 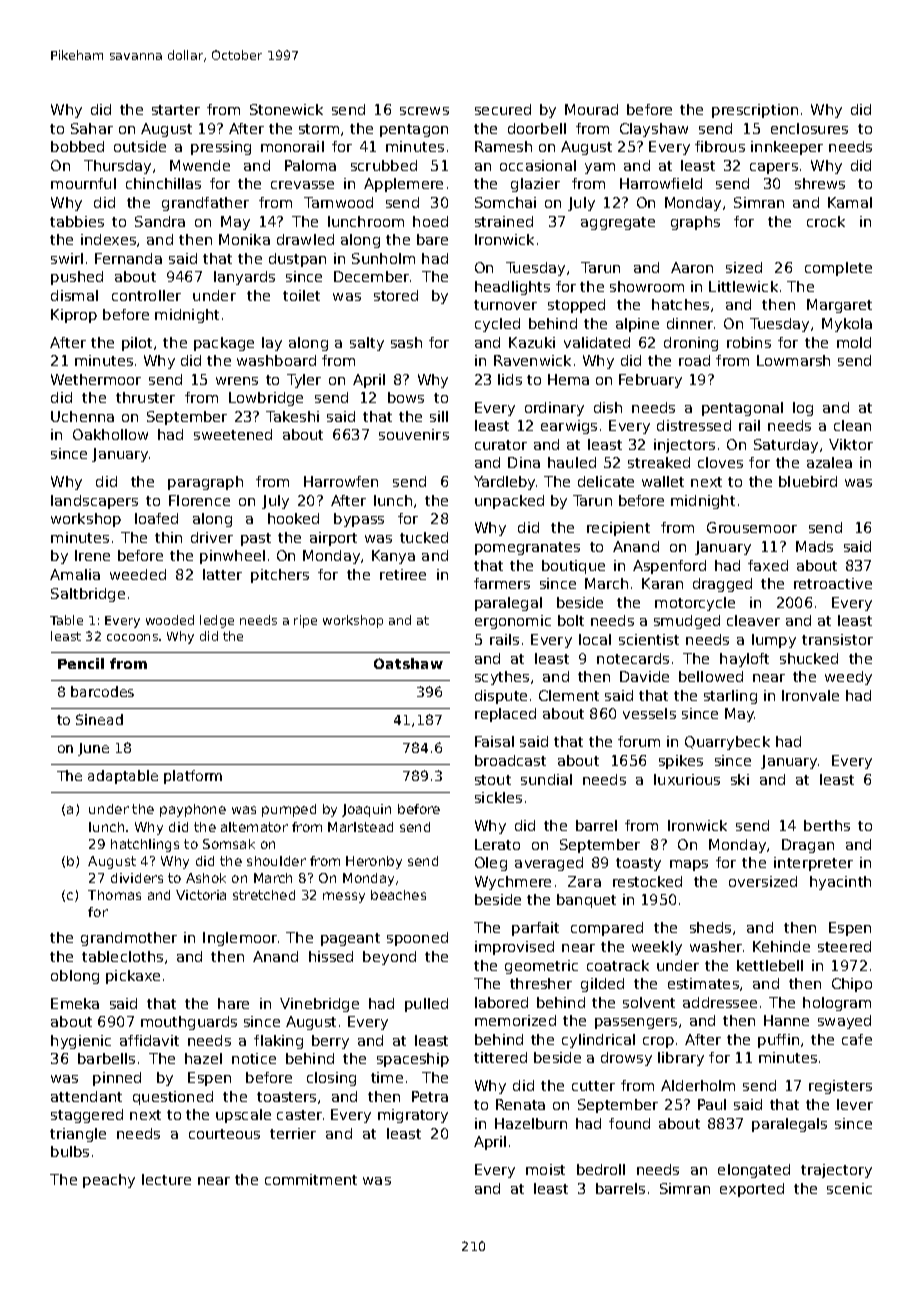 What do you see at coordinates (83, 183) in the screenshot?
I see `mournful` at bounding box center [83, 183].
